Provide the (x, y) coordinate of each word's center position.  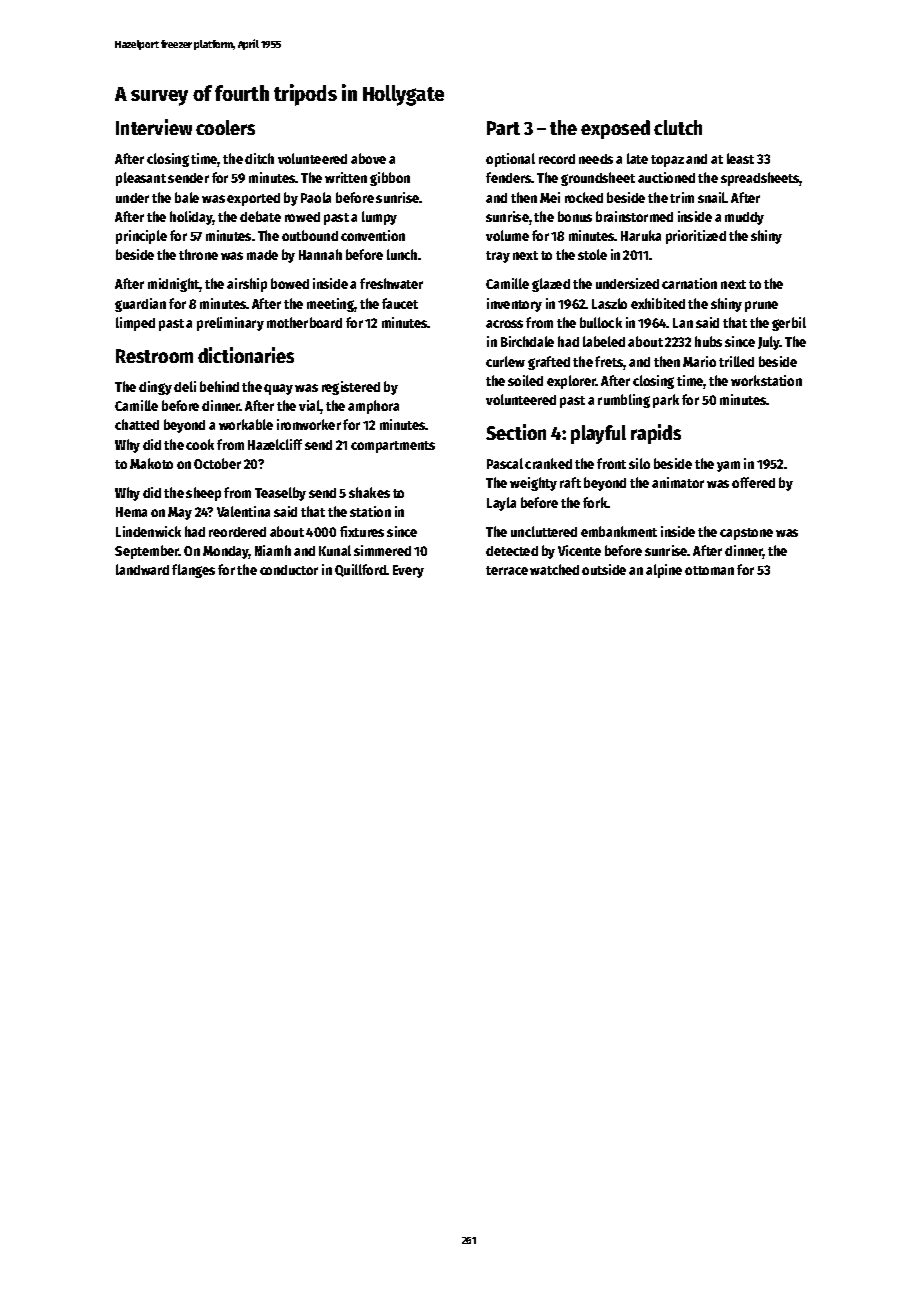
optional (510, 160)
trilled (736, 361)
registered (351, 388)
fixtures (362, 531)
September (147, 552)
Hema (131, 512)
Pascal (505, 463)
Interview (154, 127)
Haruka (641, 235)
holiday (191, 218)
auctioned (666, 177)
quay (278, 389)
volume (507, 235)
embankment (619, 531)
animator (678, 482)
